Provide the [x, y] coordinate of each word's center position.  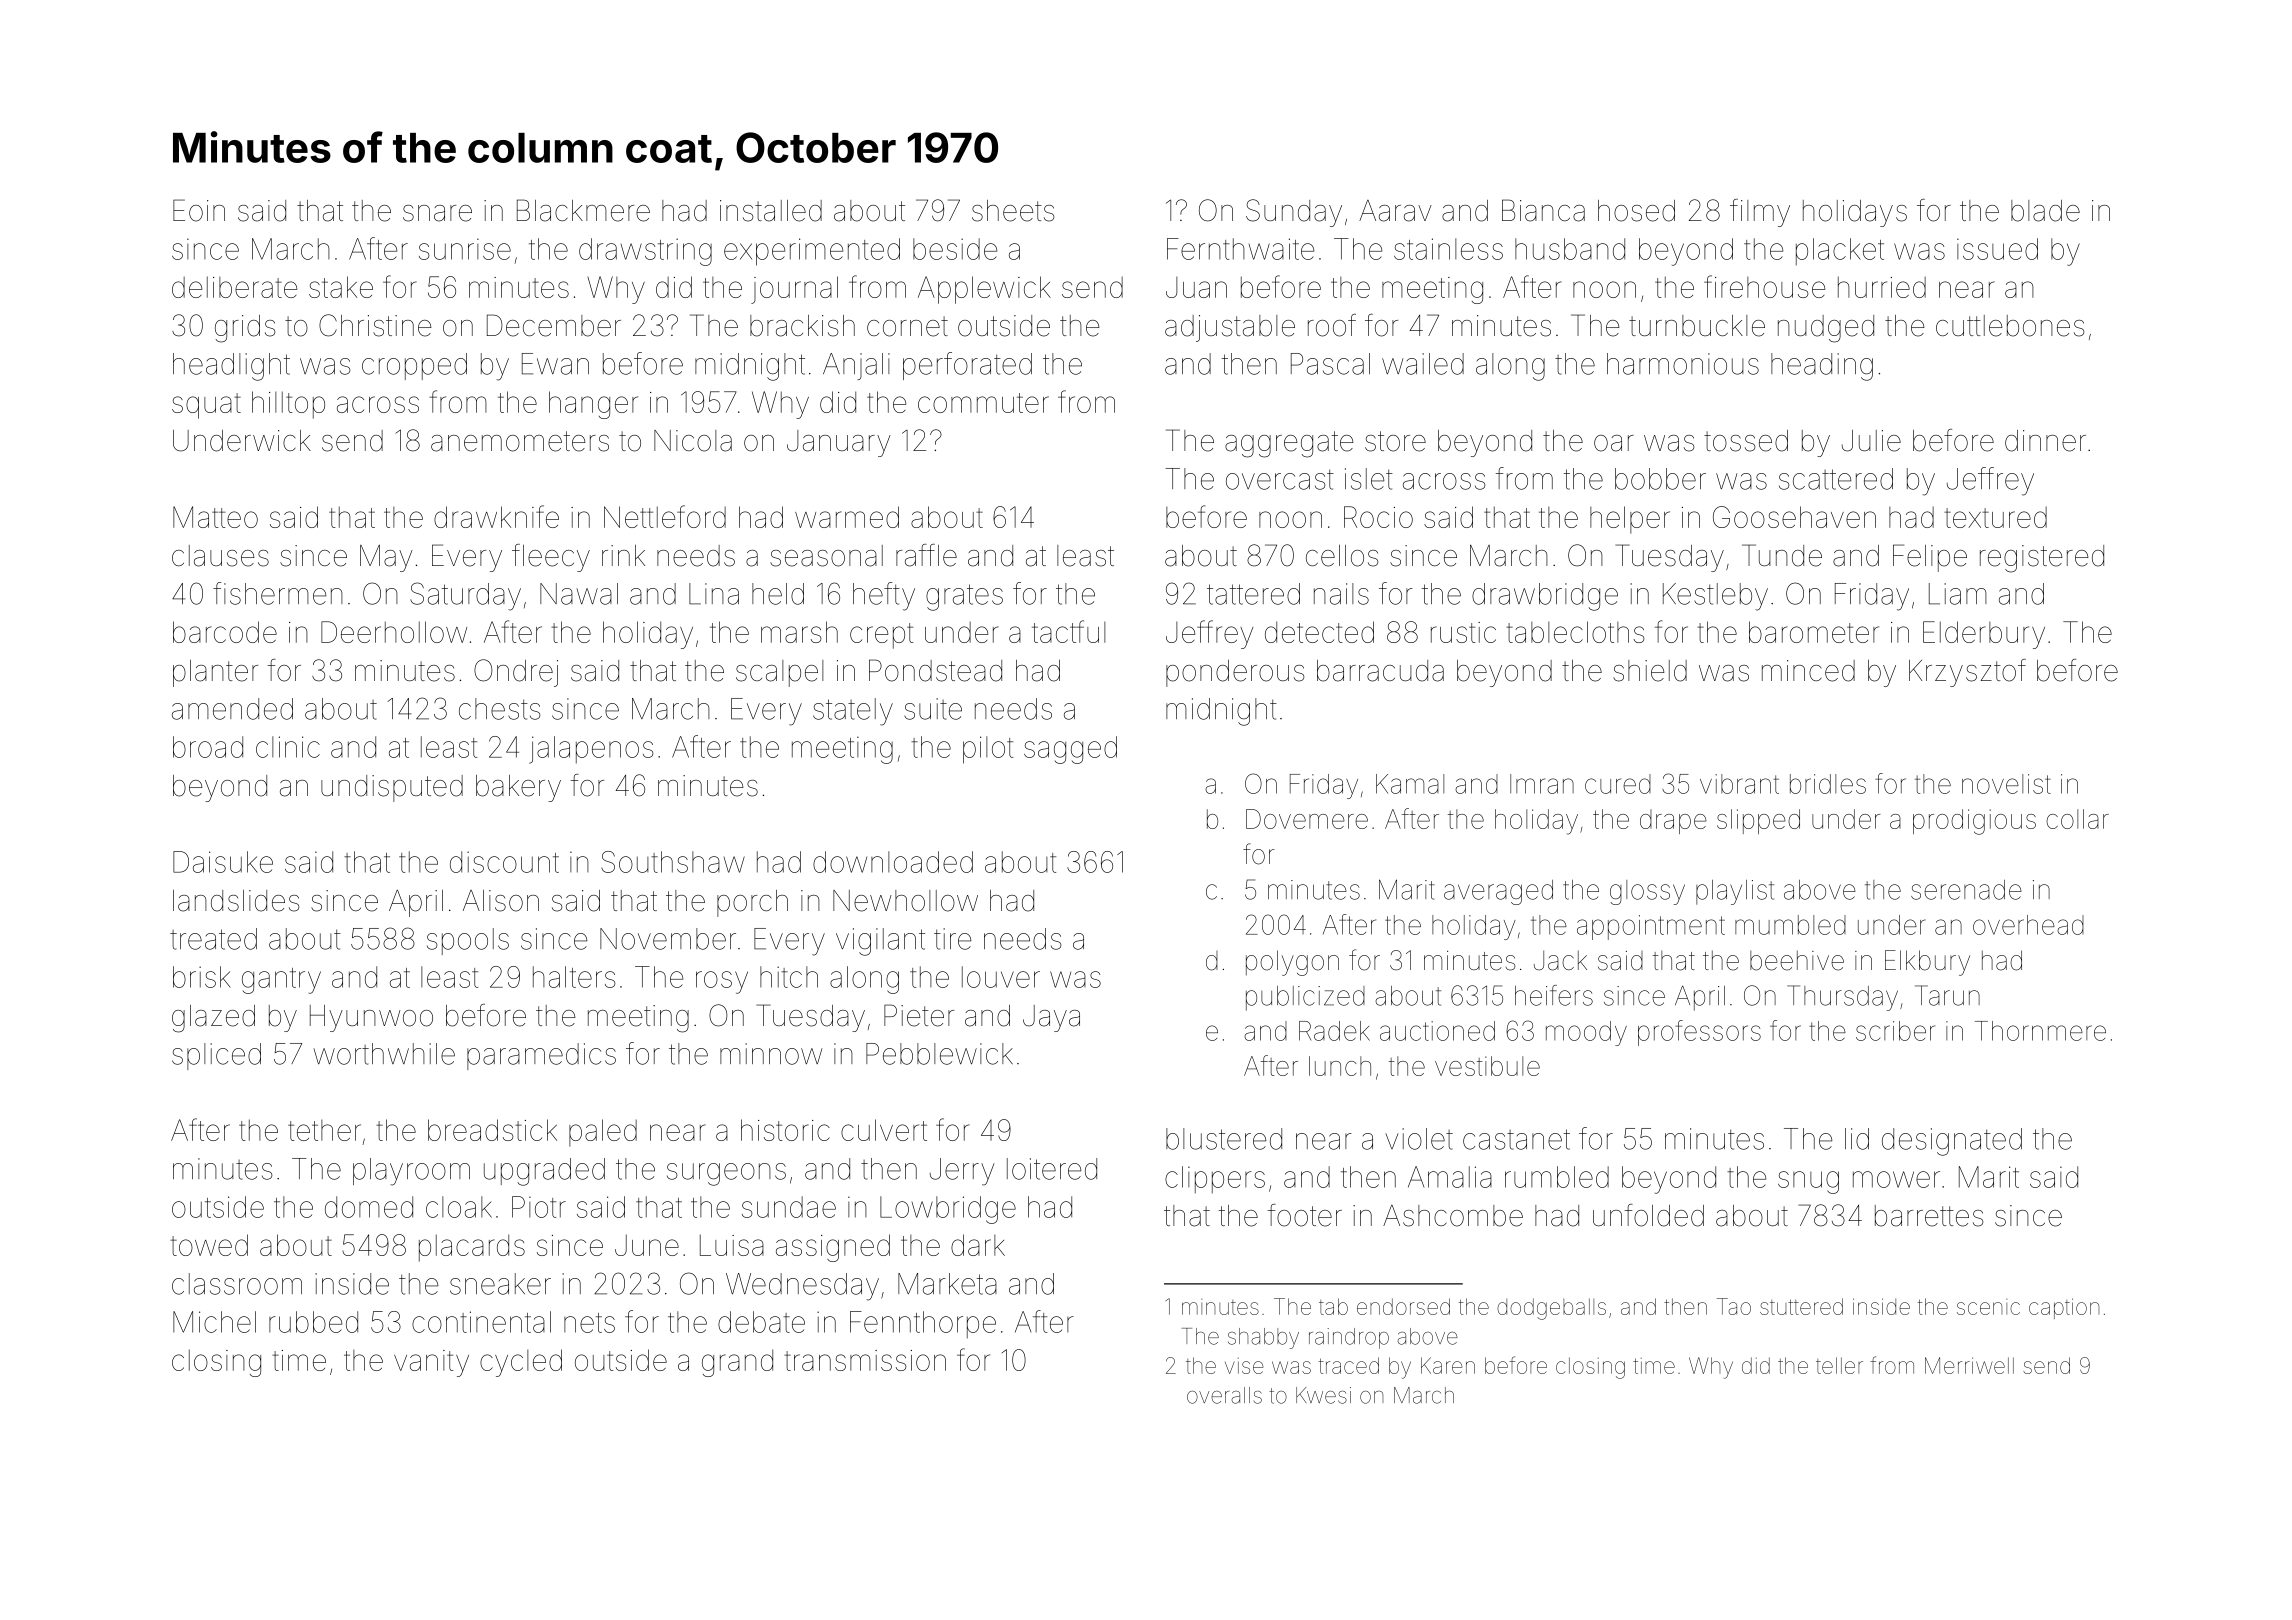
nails [1341, 594]
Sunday [1294, 213]
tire [952, 939]
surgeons [726, 1174]
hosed [1636, 211]
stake [341, 287]
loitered [1052, 1169]
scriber [1895, 1031]
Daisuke [223, 862]
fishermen [278, 593]
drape [1673, 821]
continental [481, 1322]
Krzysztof [1967, 673]
